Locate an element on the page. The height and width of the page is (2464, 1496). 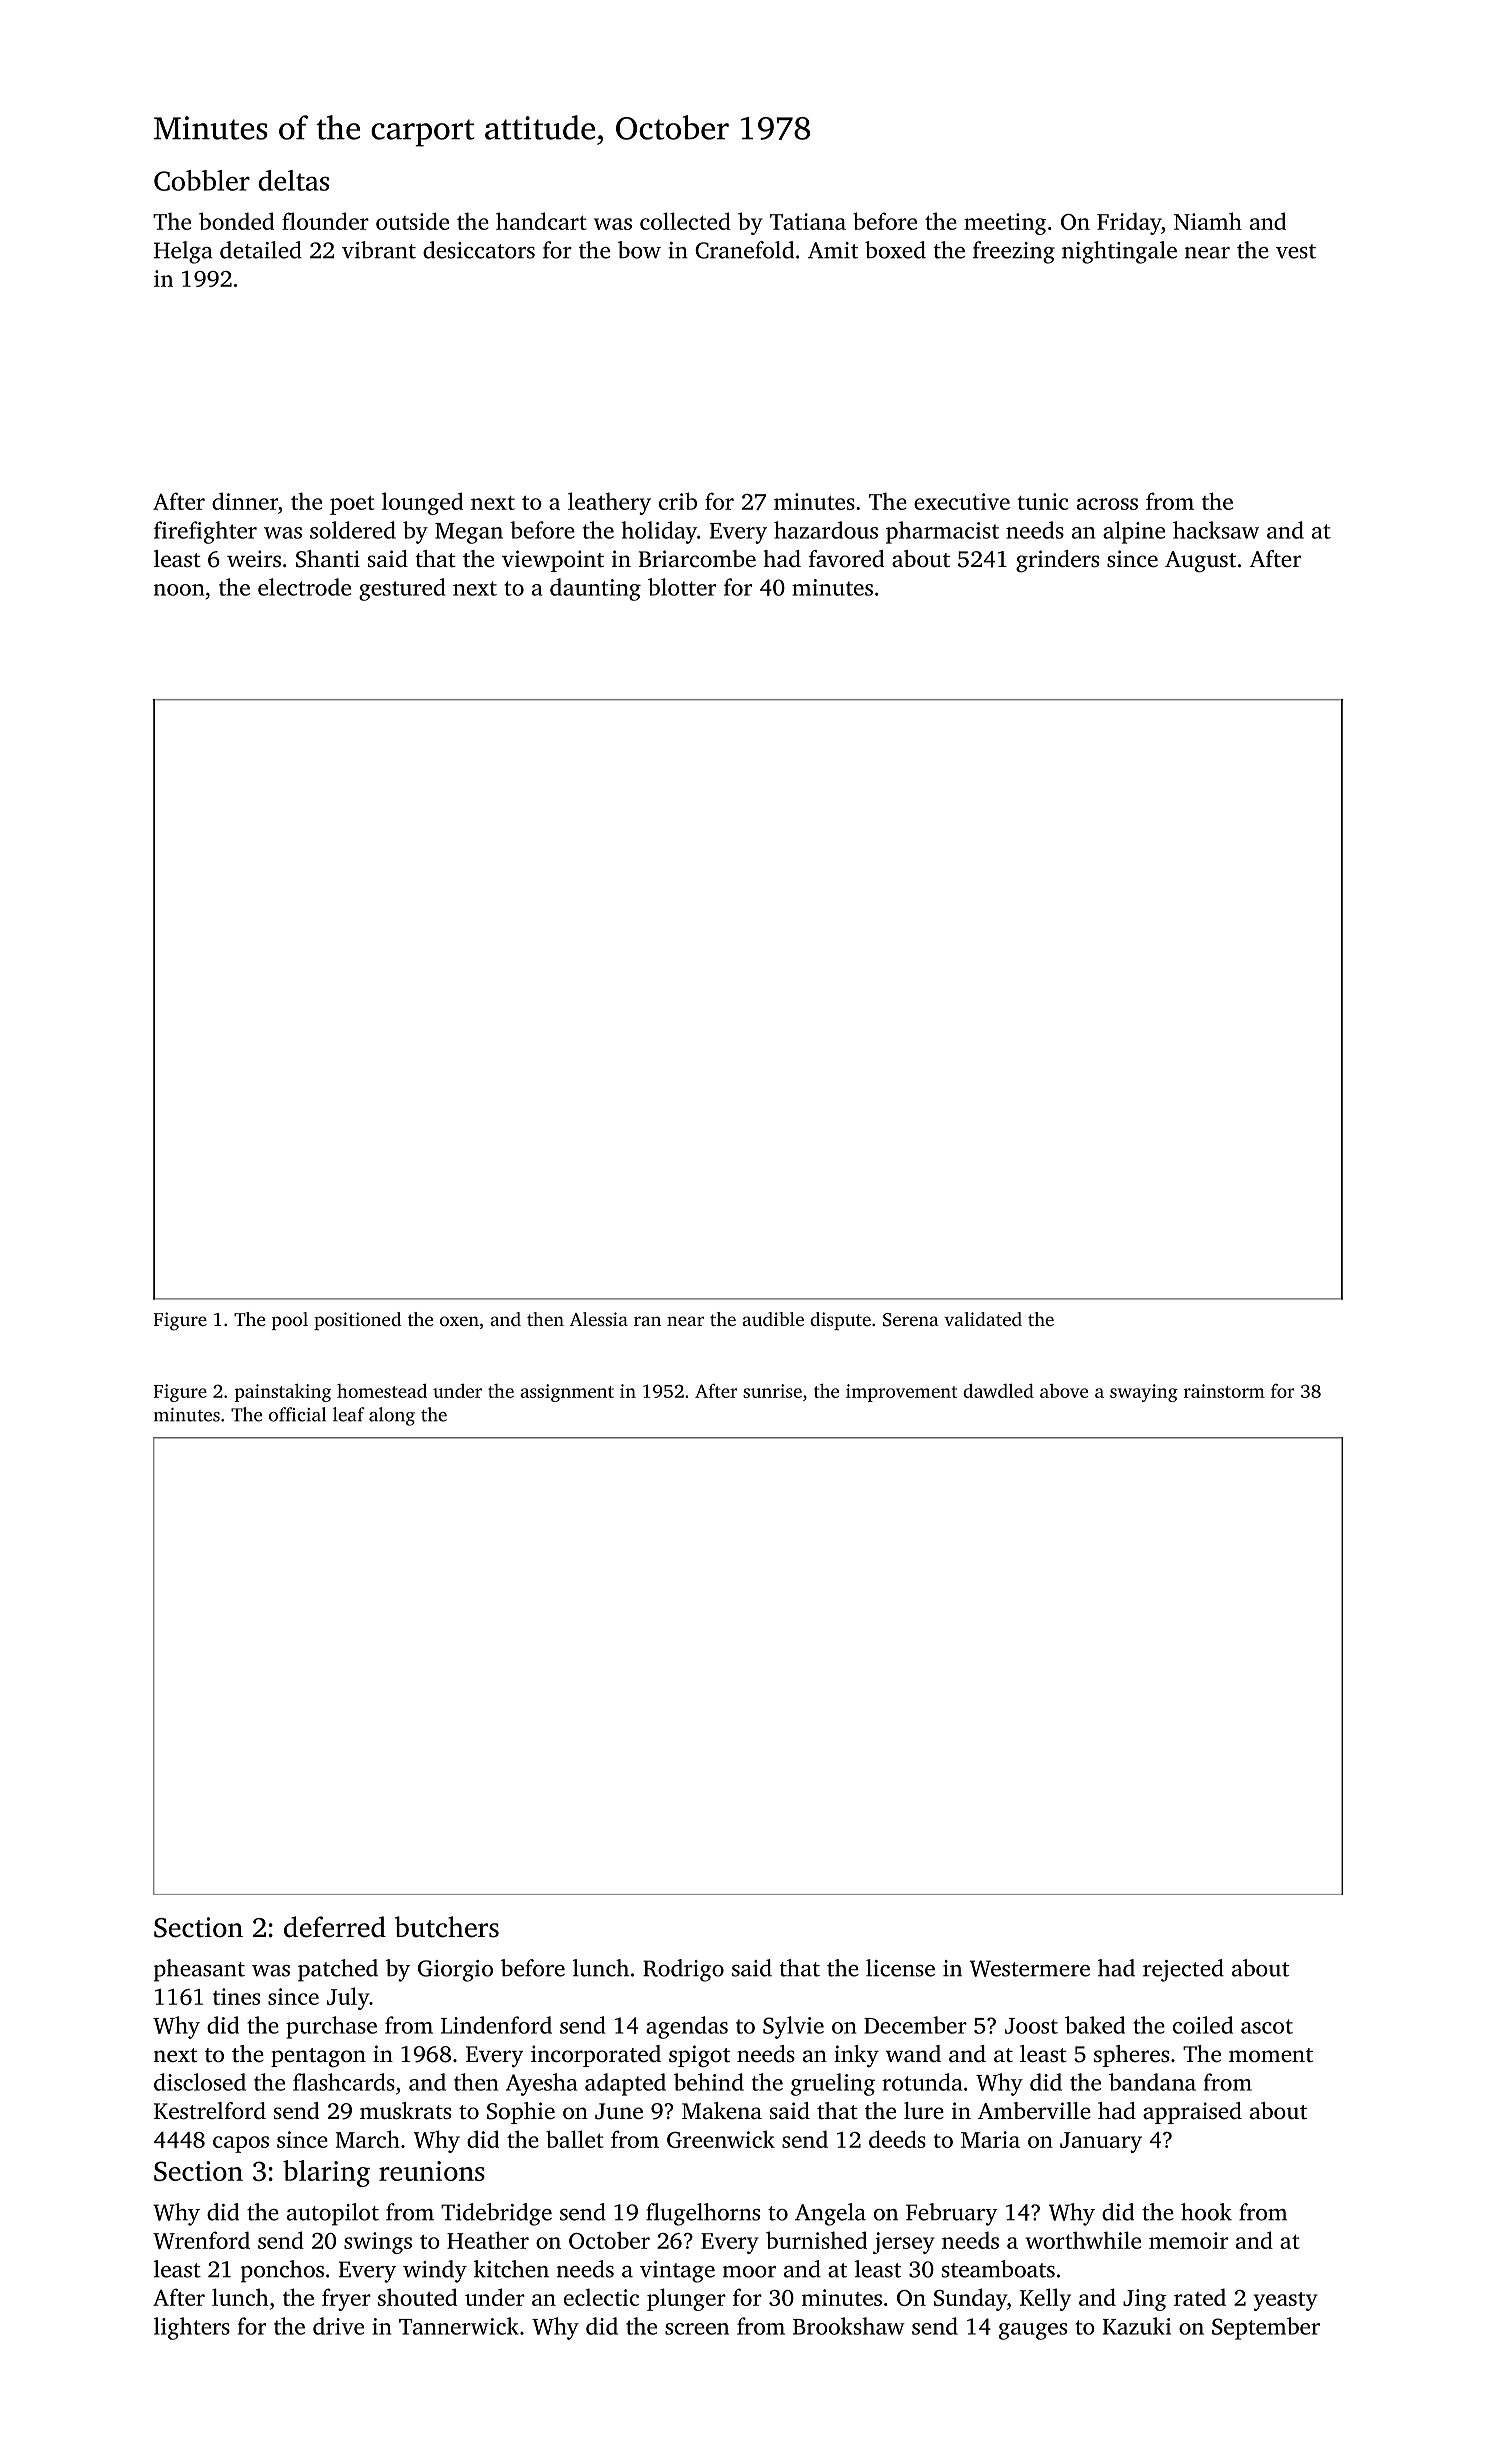
license is located at coordinates (900, 1968).
